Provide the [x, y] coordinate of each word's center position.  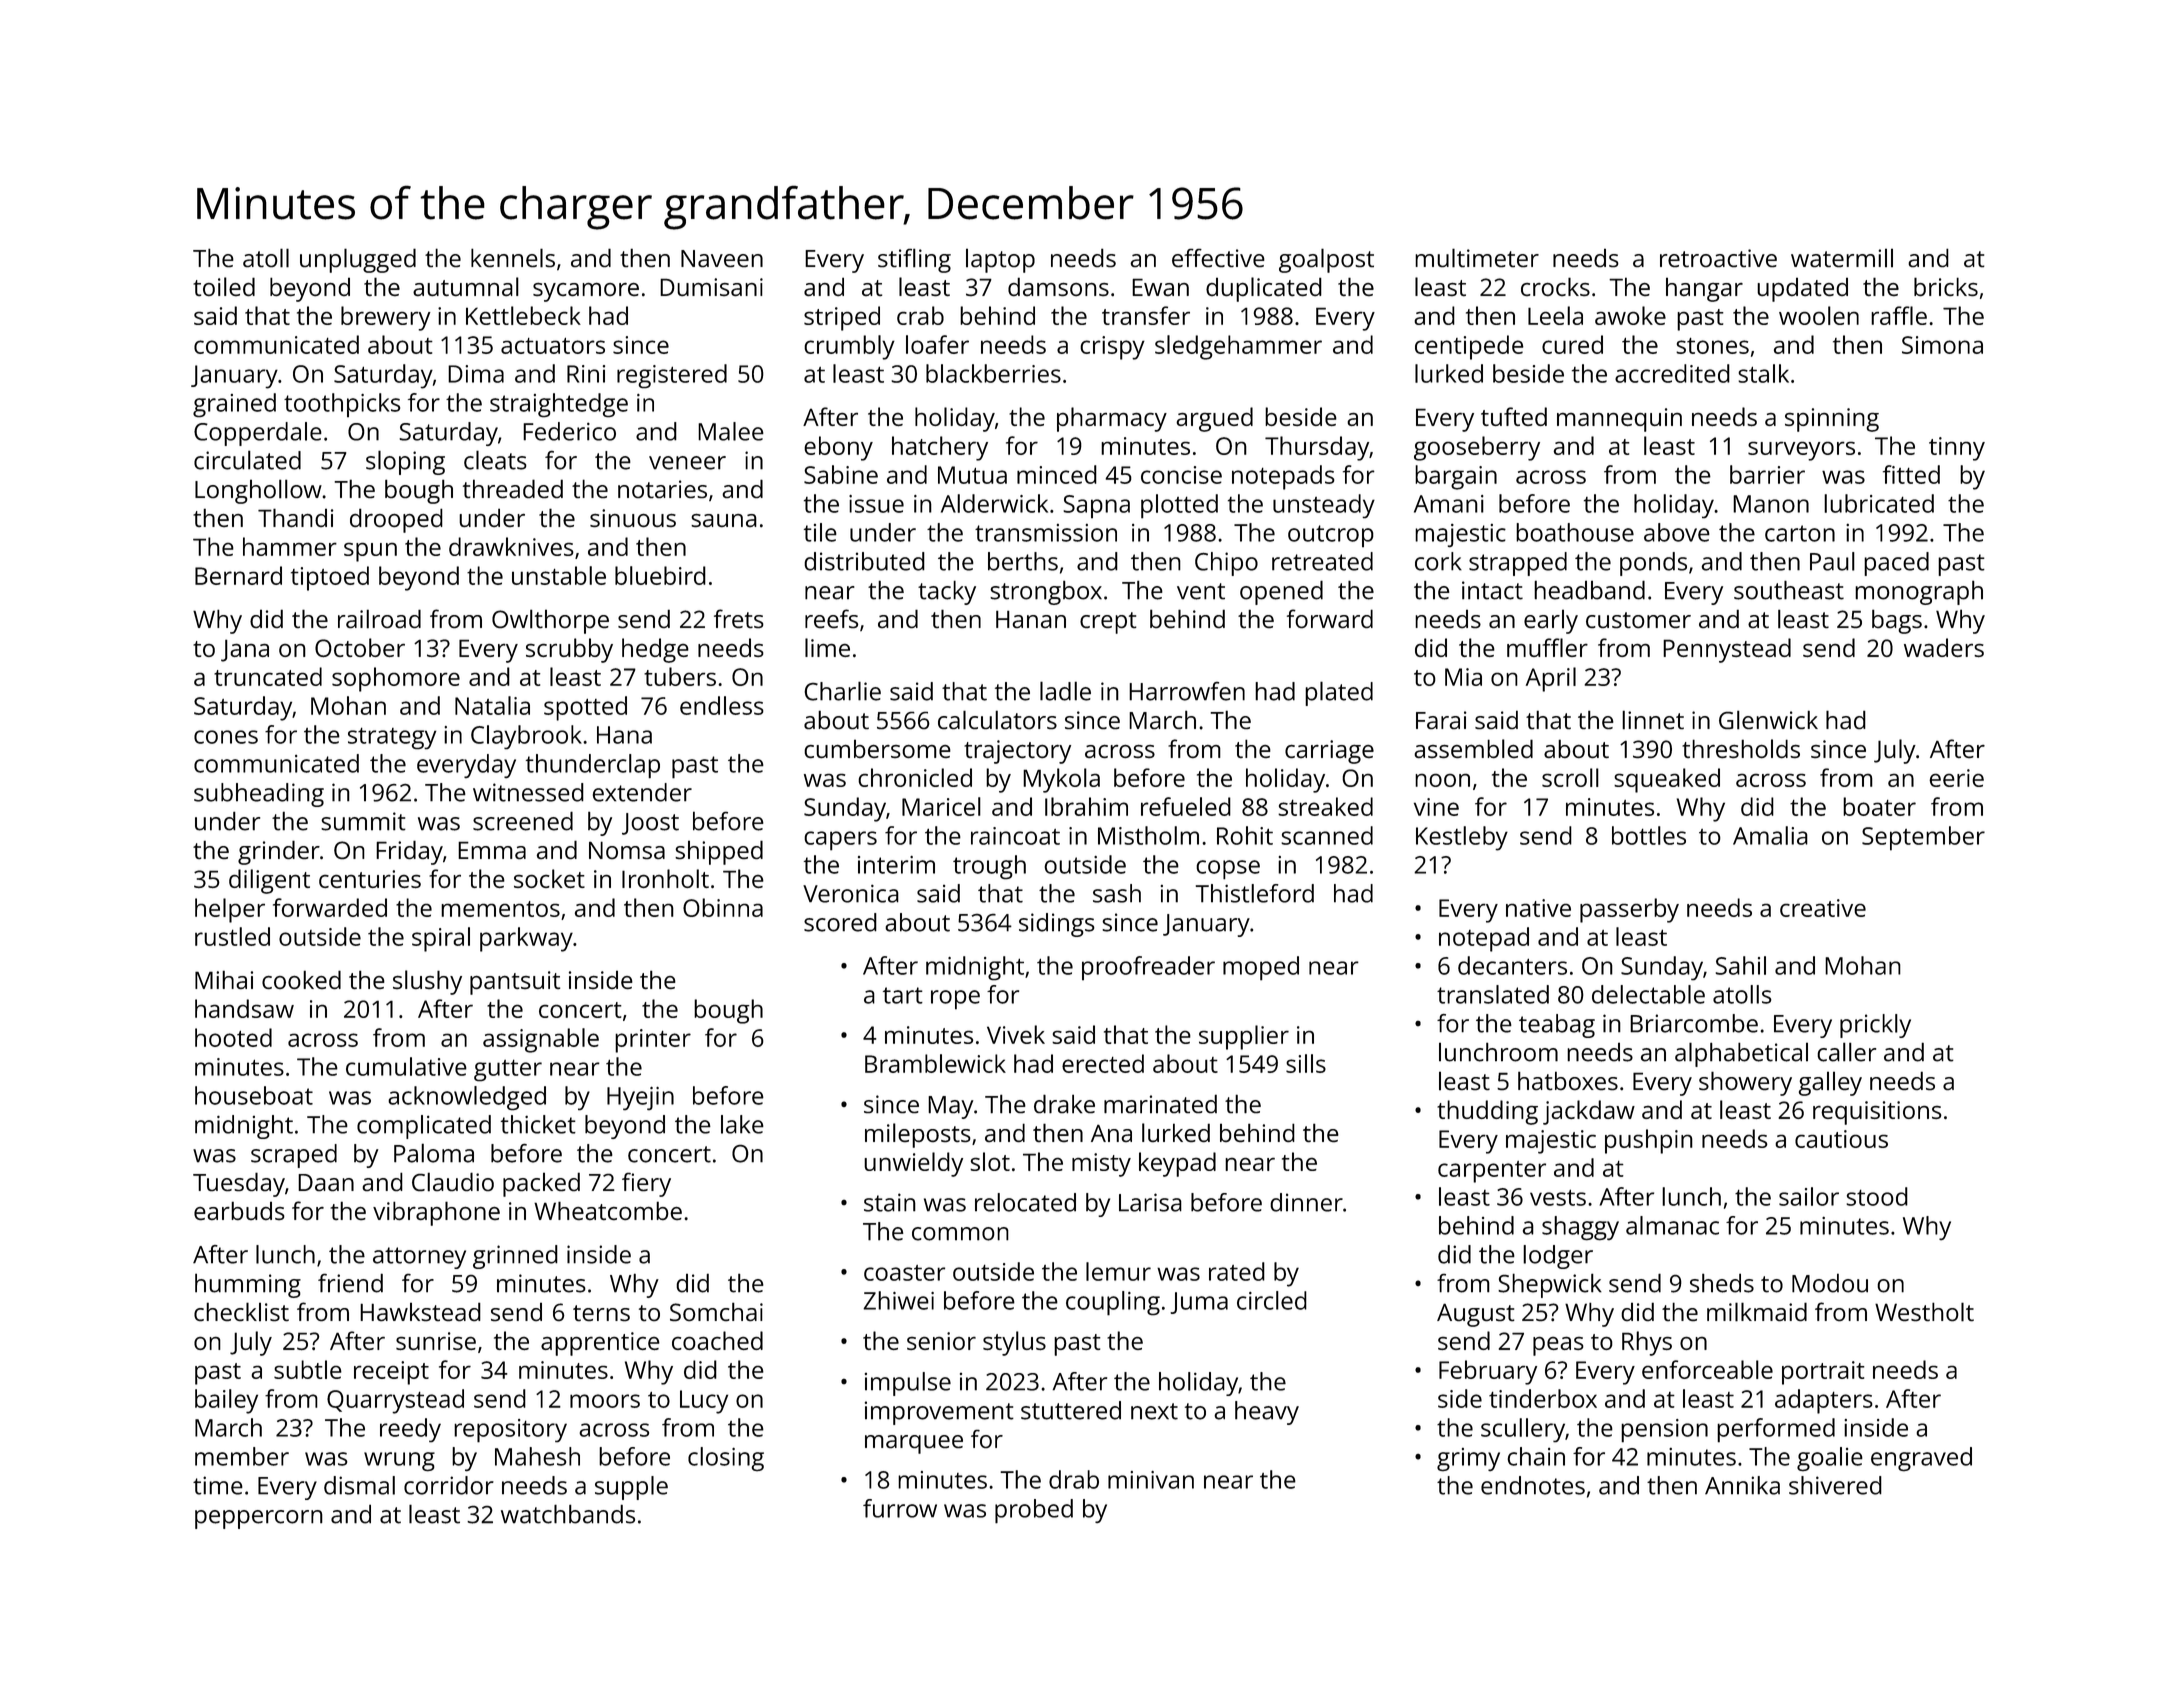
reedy [410, 1430]
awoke [1630, 315]
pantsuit [515, 983]
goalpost [1326, 260]
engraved [1921, 1459]
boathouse [1575, 532]
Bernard [238, 575]
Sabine [841, 474]
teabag [1557, 1026]
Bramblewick [935, 1063]
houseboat [254, 1095]
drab [1074, 1479]
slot [990, 1161]
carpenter [1492, 1172]
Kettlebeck [523, 315]
